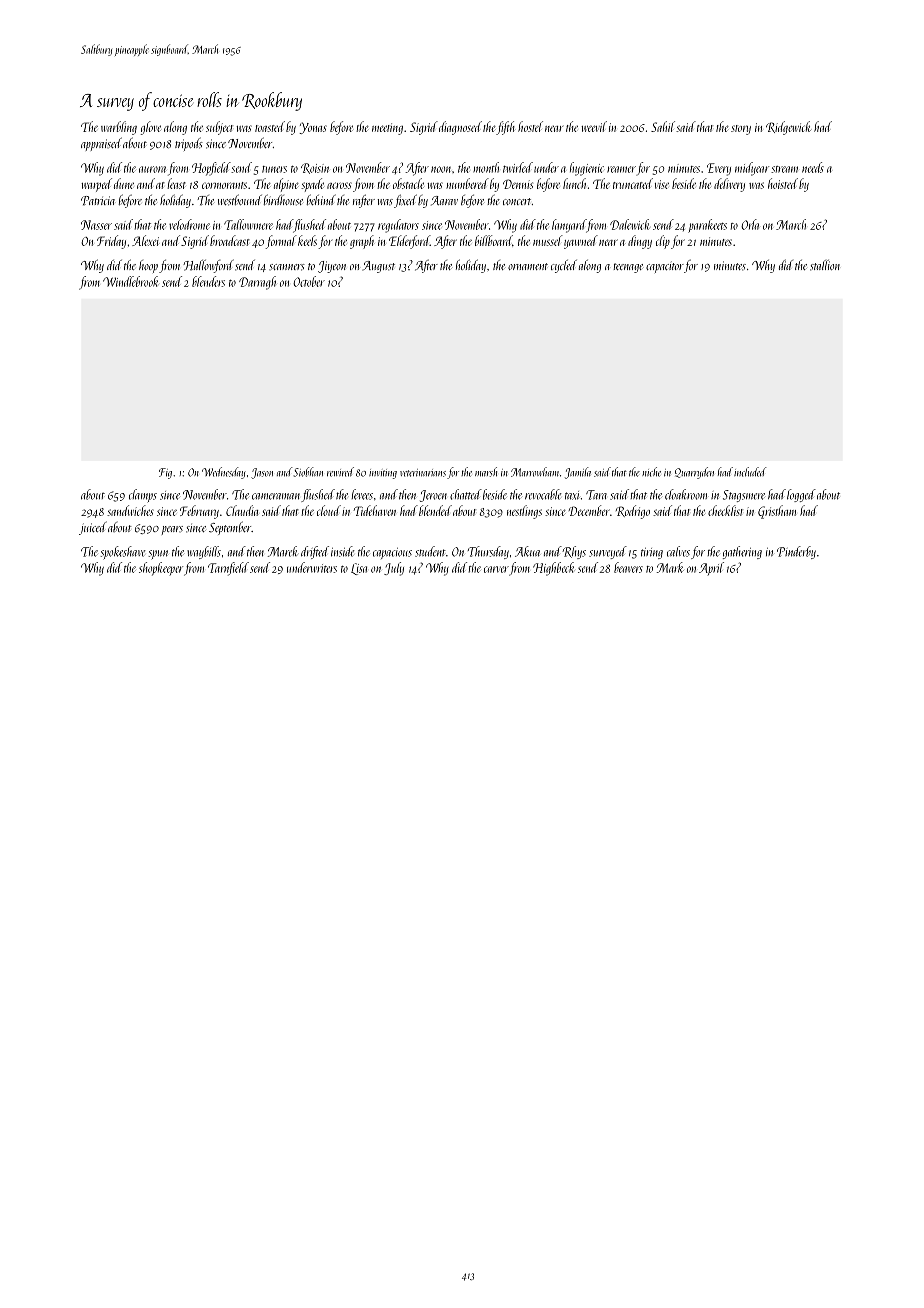  I want to click on parakeets, so click(707, 226).
